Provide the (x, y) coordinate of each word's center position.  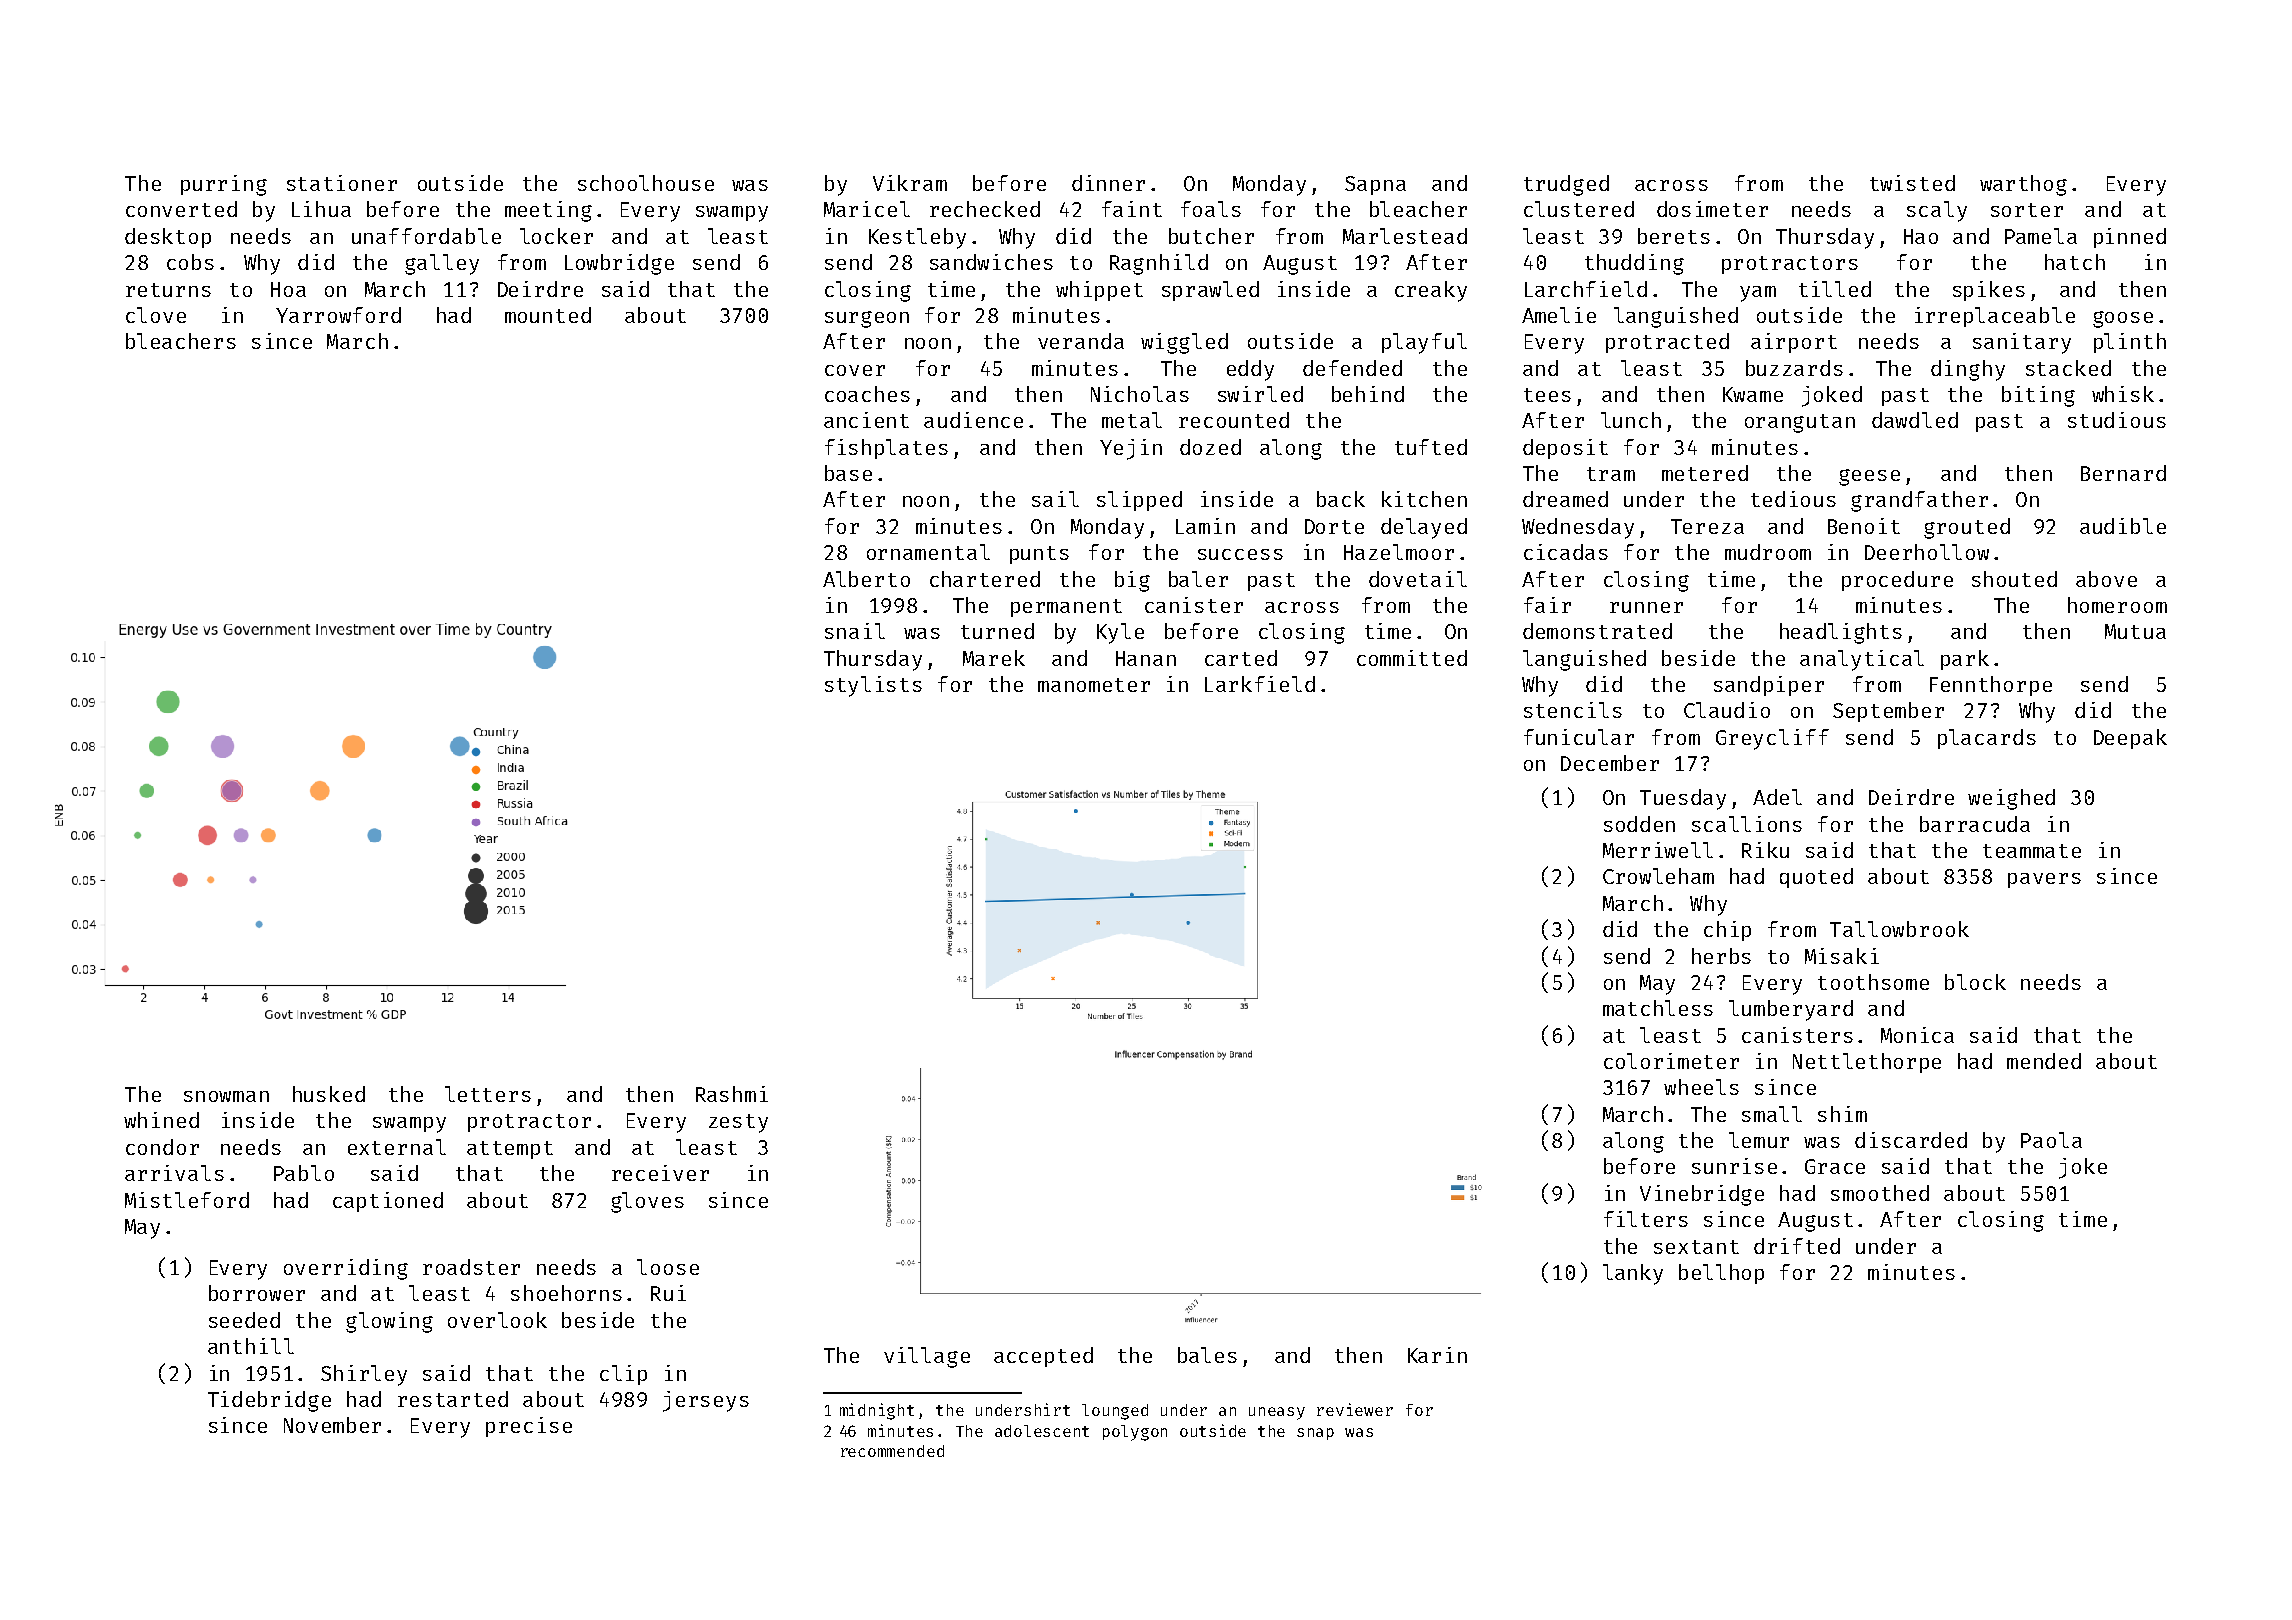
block (1975, 982)
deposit (1565, 449)
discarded (1911, 1140)
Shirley (364, 1375)
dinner (1108, 183)
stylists (873, 686)
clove (156, 315)
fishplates (886, 449)
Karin (1437, 1355)
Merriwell (1658, 850)
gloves (647, 1202)
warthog (2023, 185)
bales (1207, 1355)
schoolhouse (646, 183)
